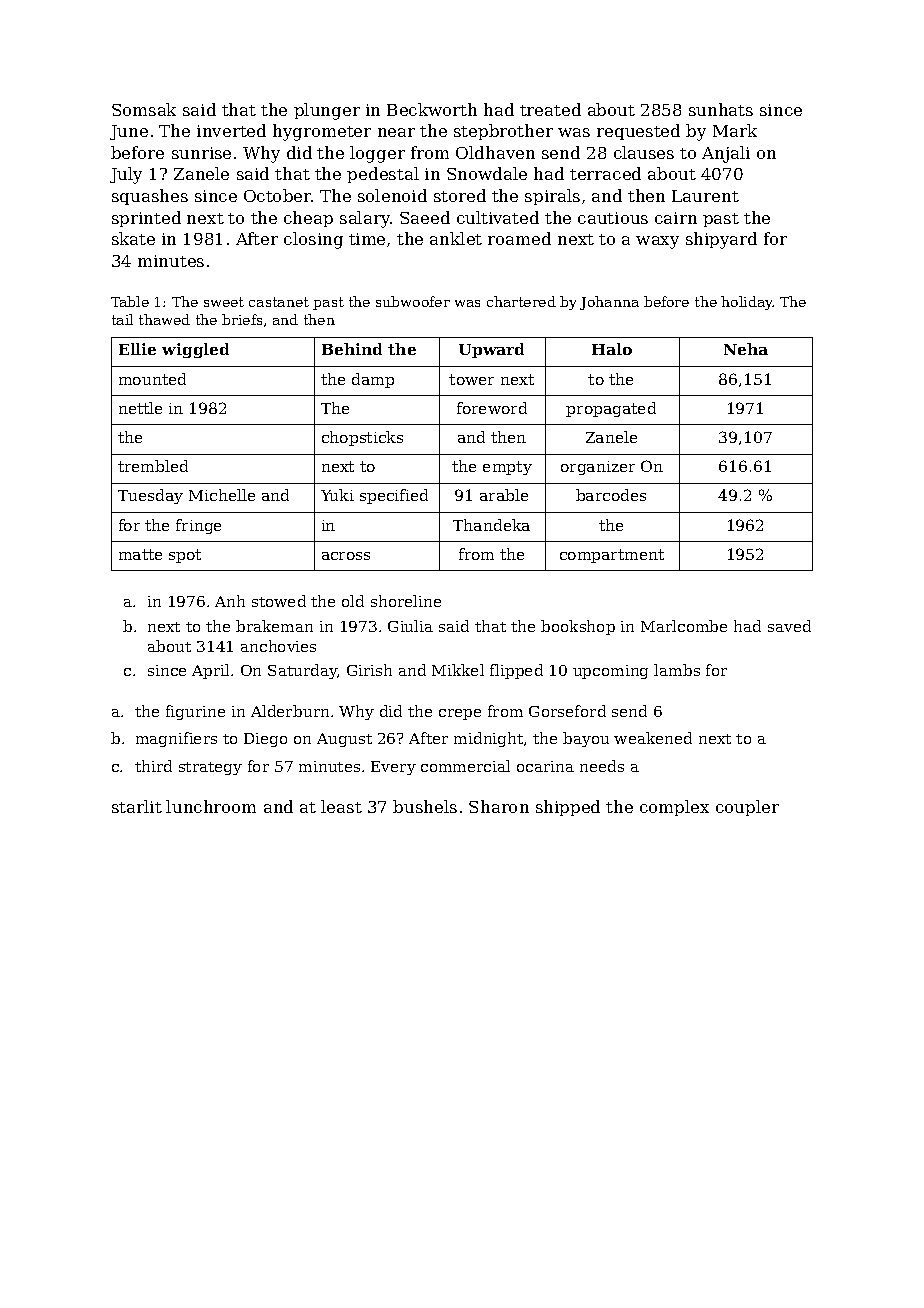  I want to click on holiday, so click(747, 303).
